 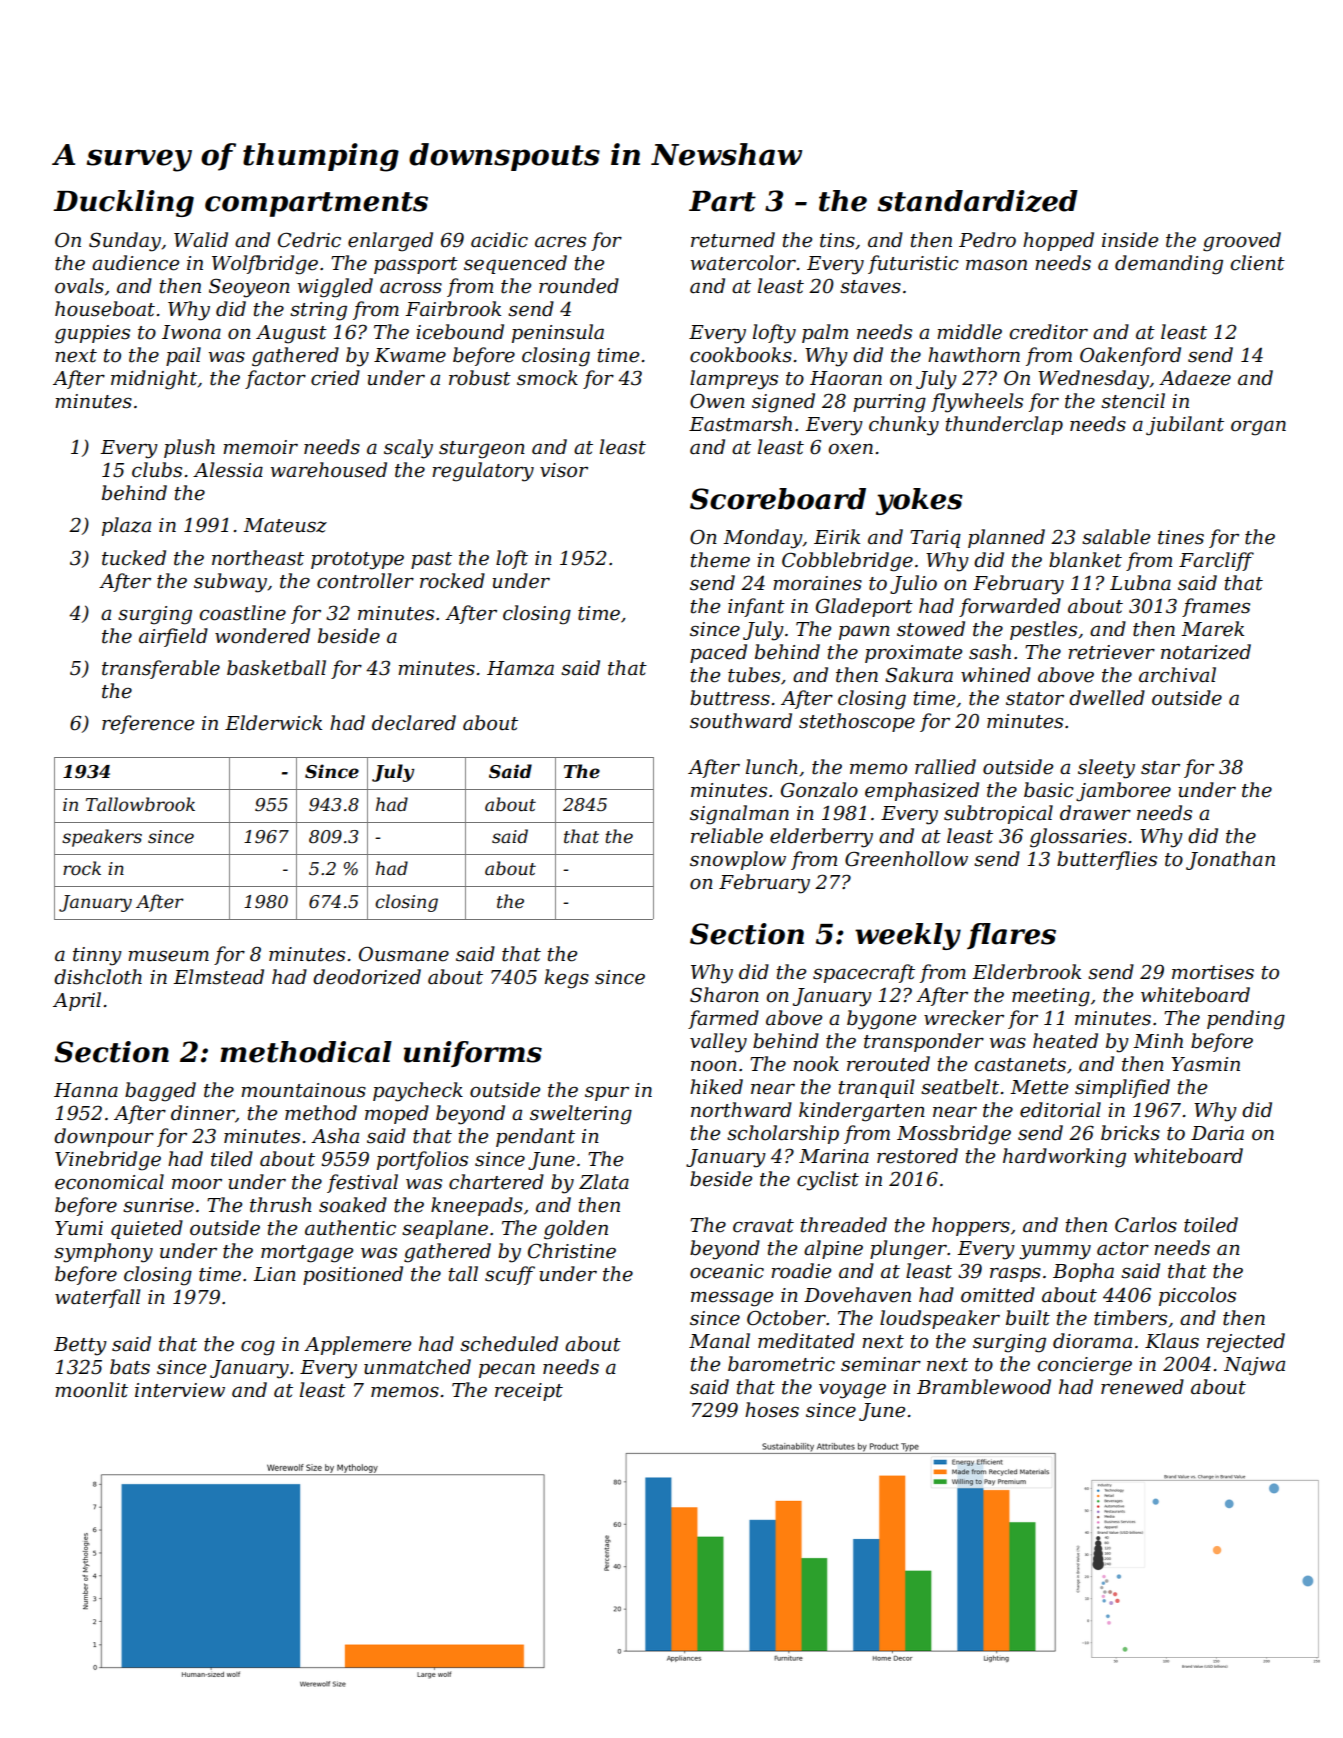 I want to click on Daria, so click(x=1217, y=1133).
